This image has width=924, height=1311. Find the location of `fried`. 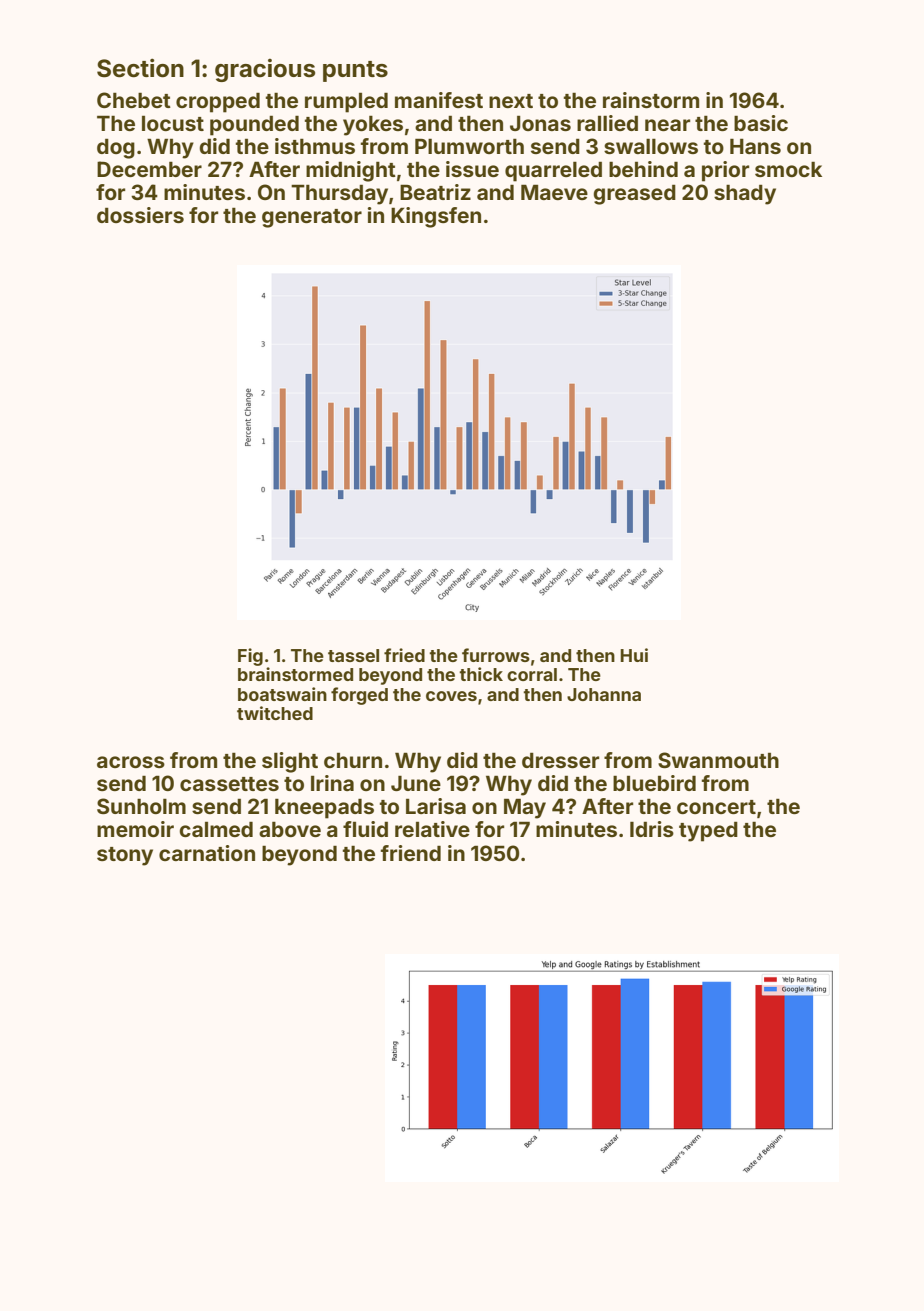

fried is located at coordinates (404, 655).
